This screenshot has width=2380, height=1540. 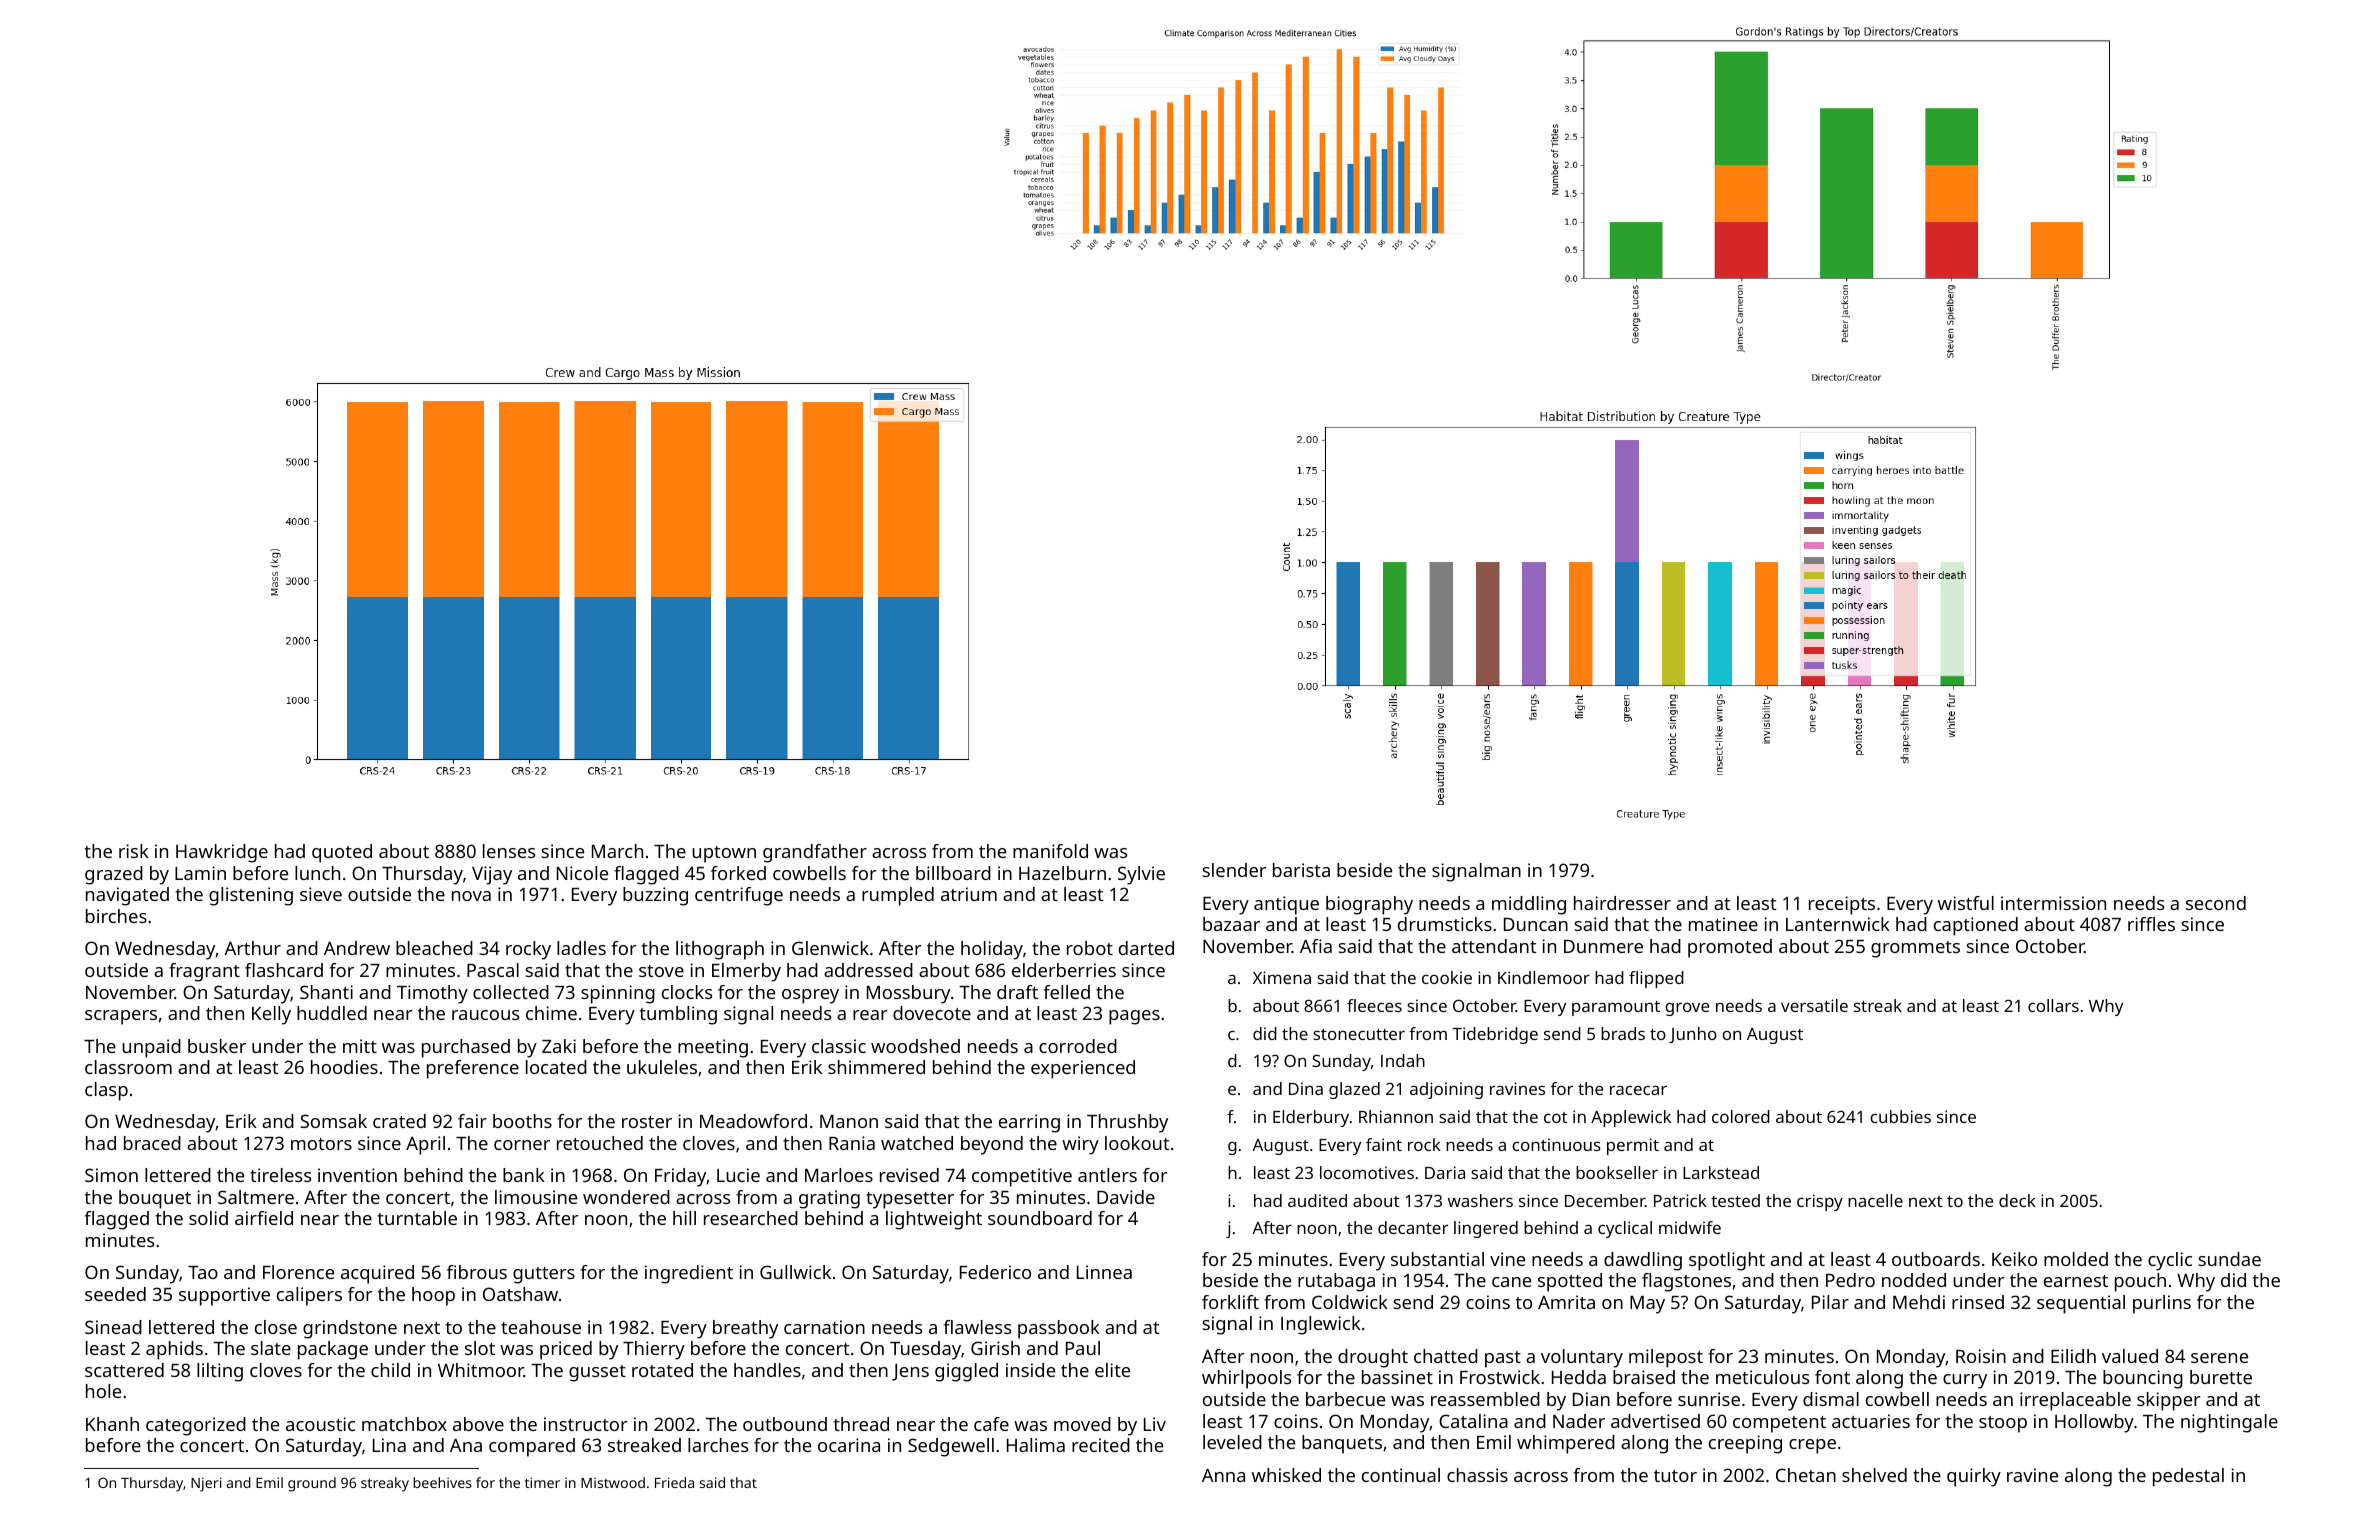 I want to click on beehives, so click(x=442, y=1482).
